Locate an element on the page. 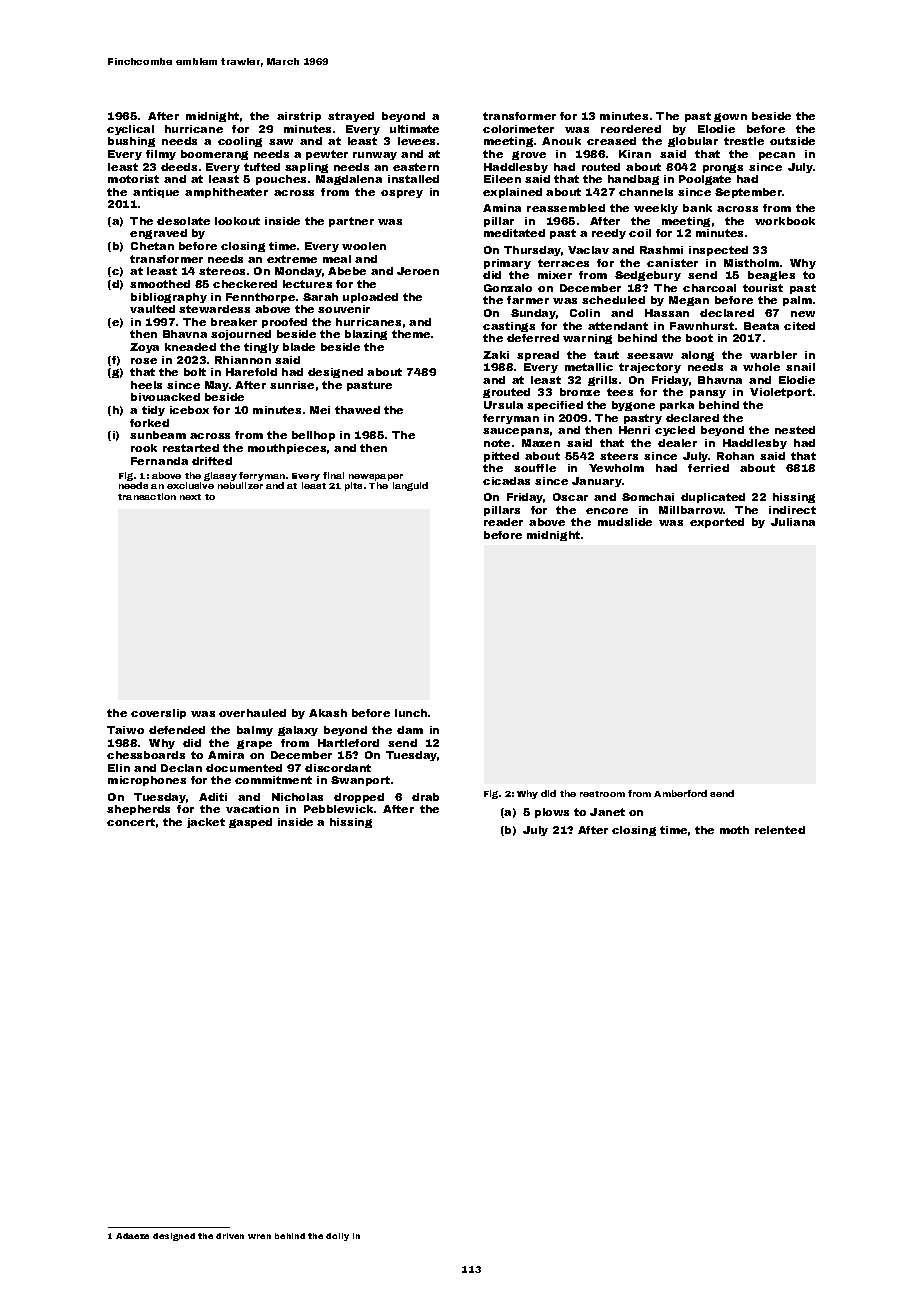  gasped is located at coordinates (250, 823).
